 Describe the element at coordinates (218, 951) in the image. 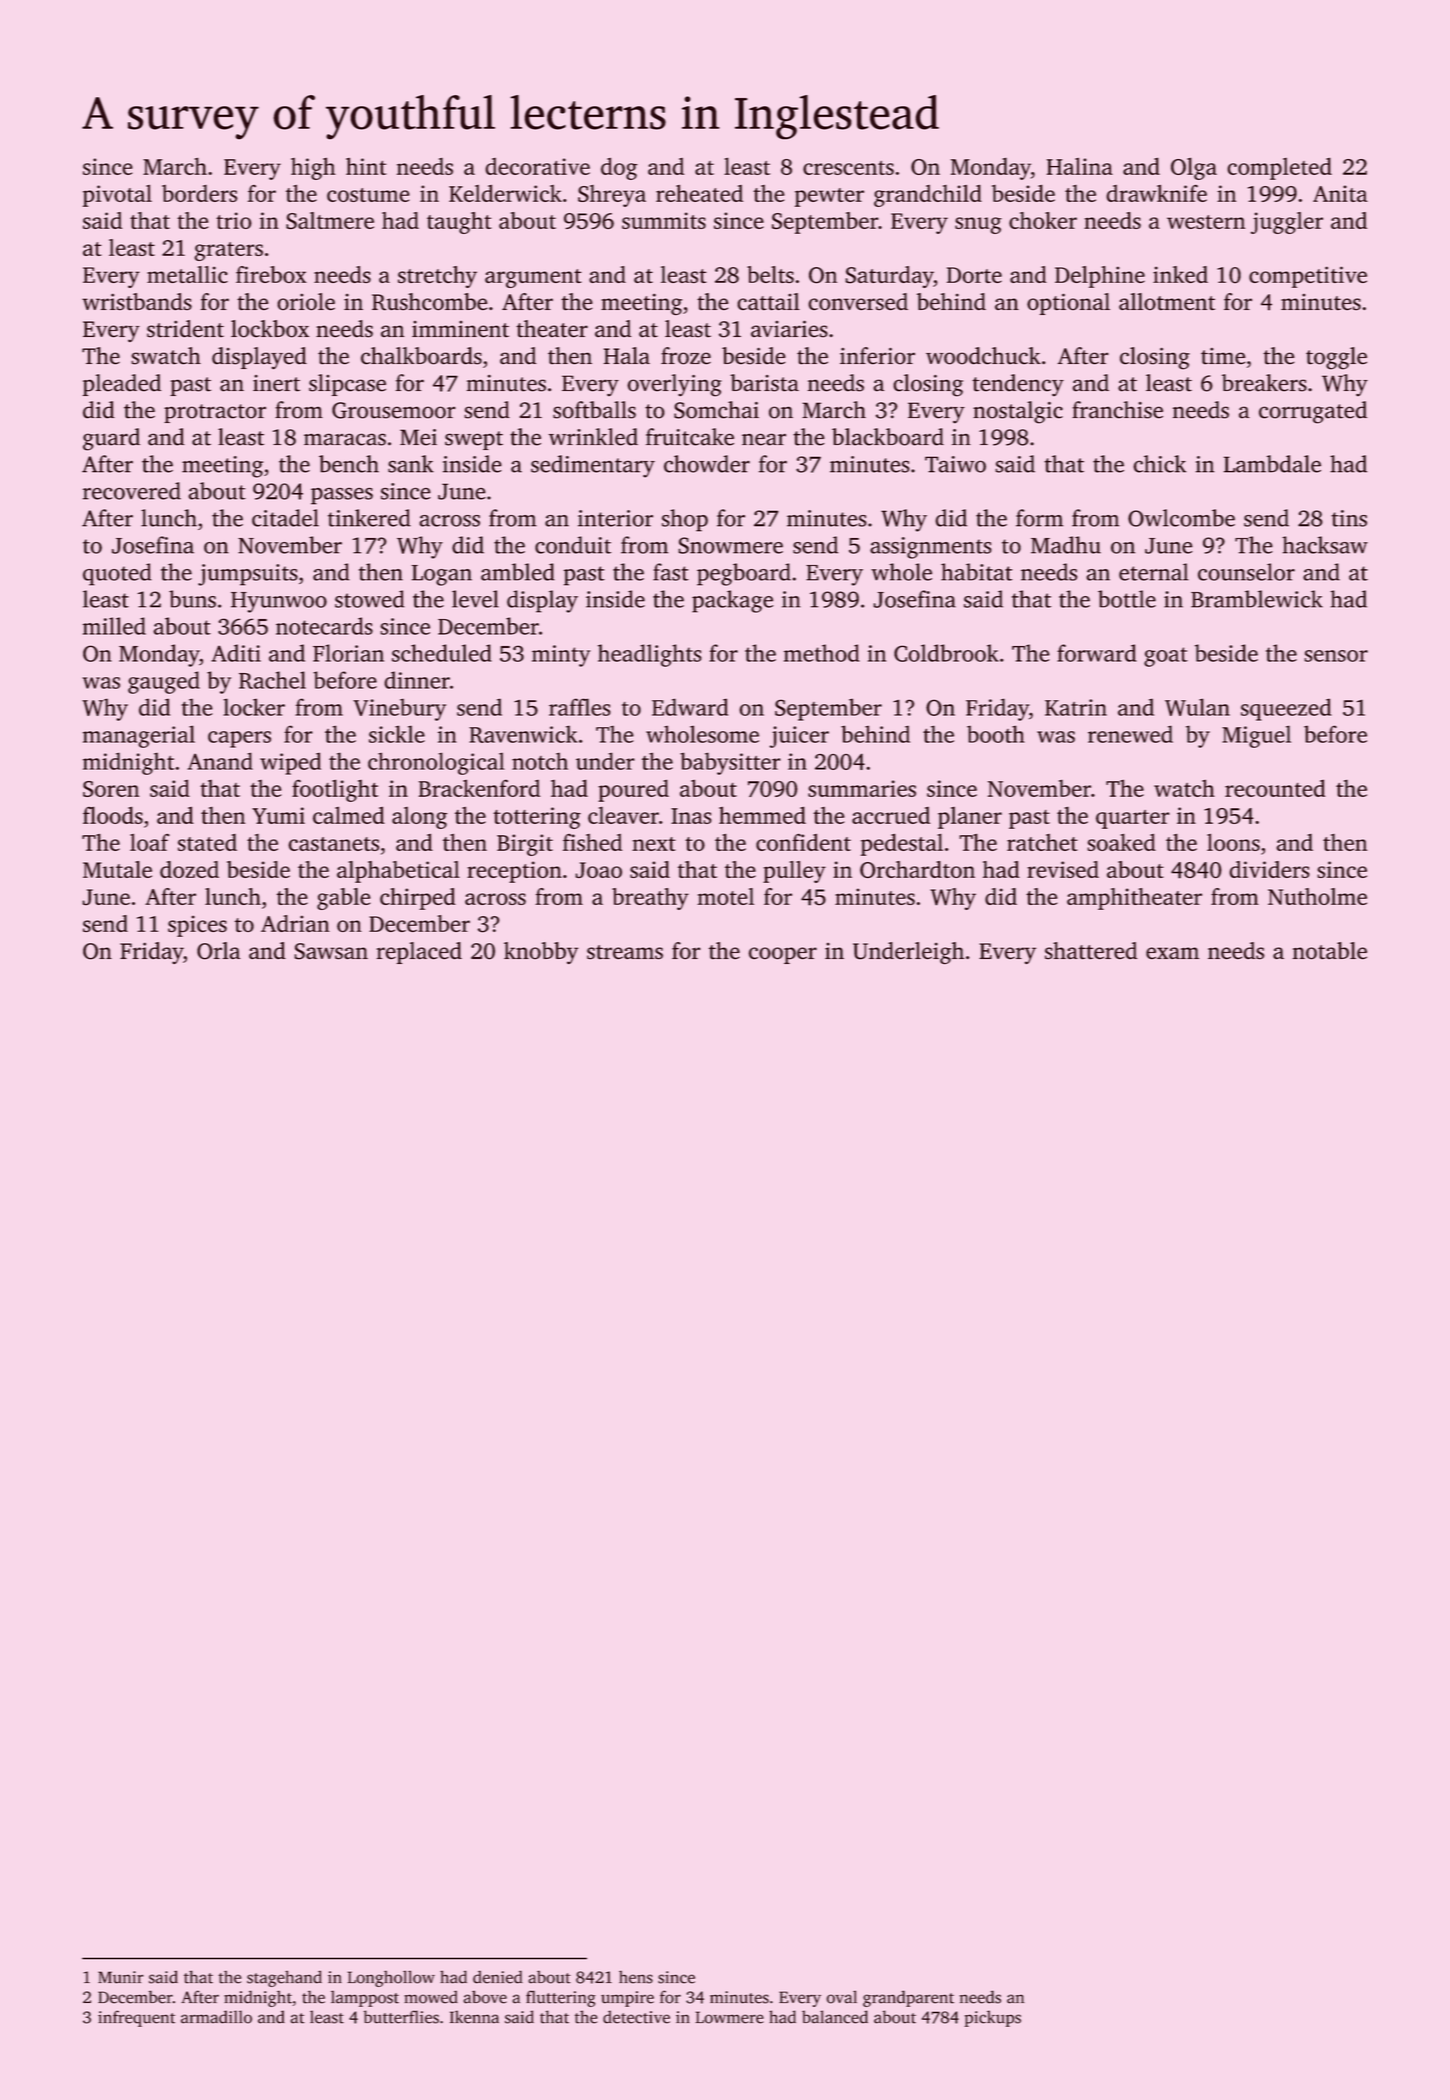

I see `Orla` at that location.
